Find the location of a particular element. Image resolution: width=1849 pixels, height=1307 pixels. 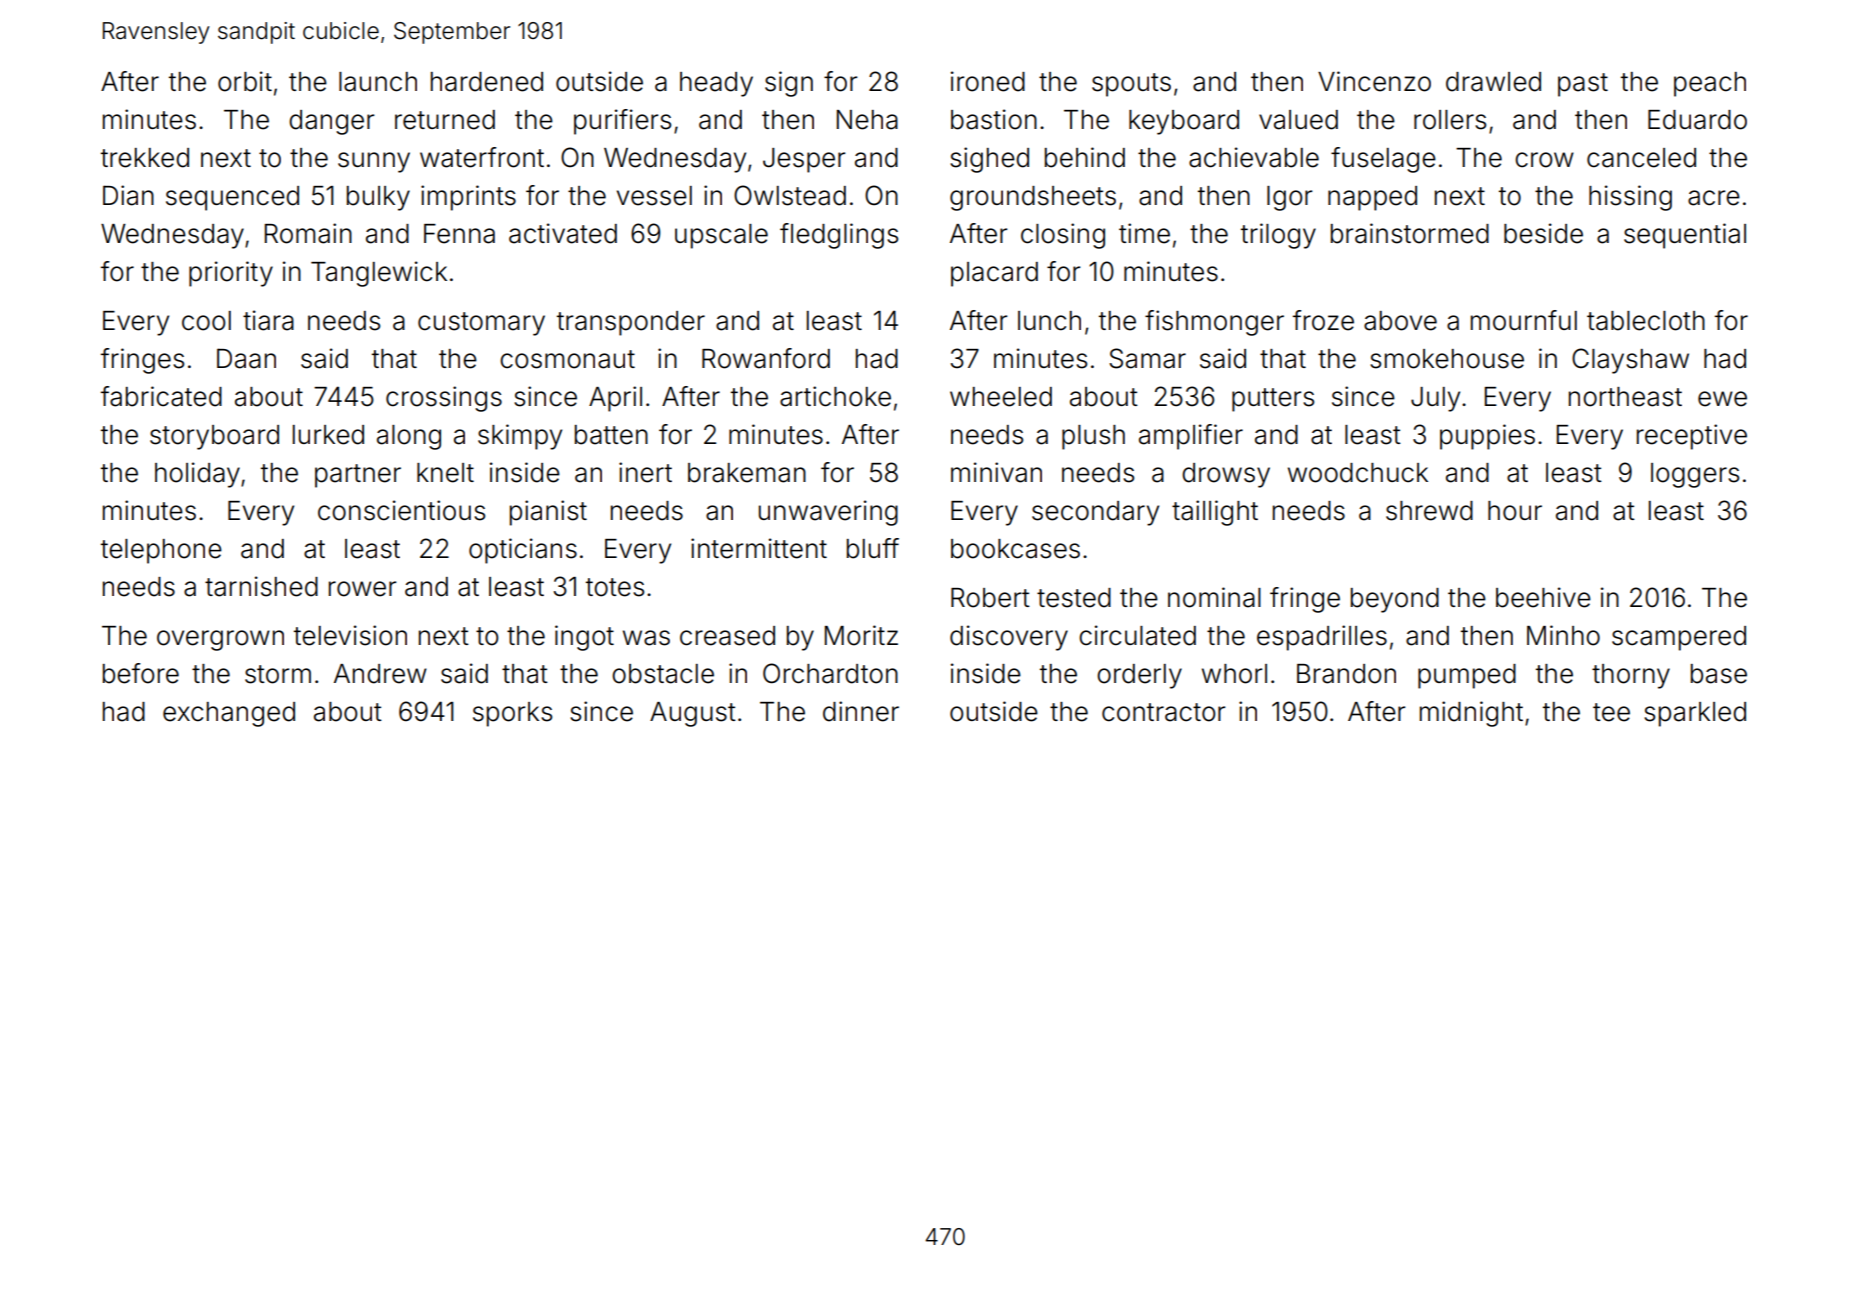

beside is located at coordinates (1543, 233).
